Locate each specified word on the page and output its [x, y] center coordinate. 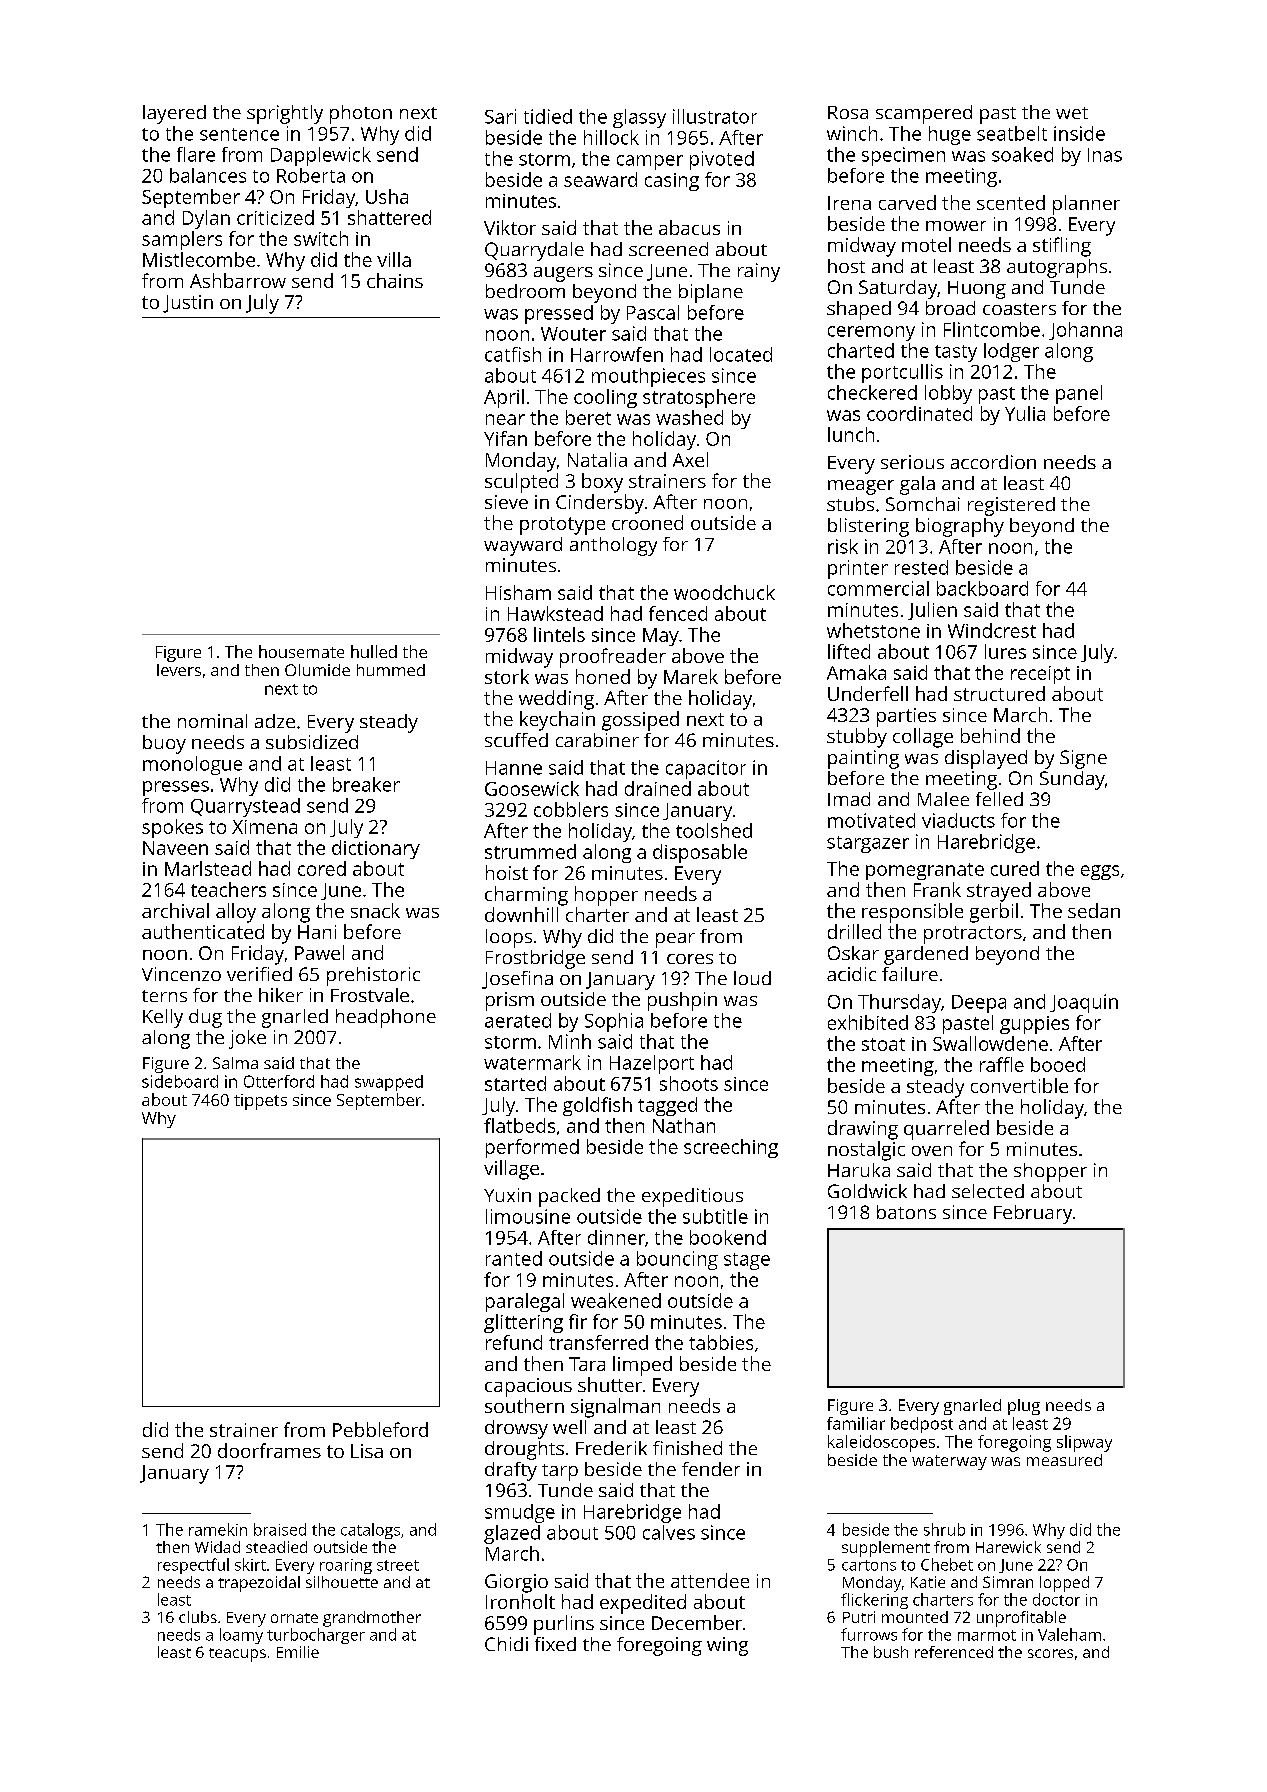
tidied [548, 116]
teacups [237, 1655]
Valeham [1069, 1634]
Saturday [898, 289]
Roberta [311, 175]
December [697, 1622]
